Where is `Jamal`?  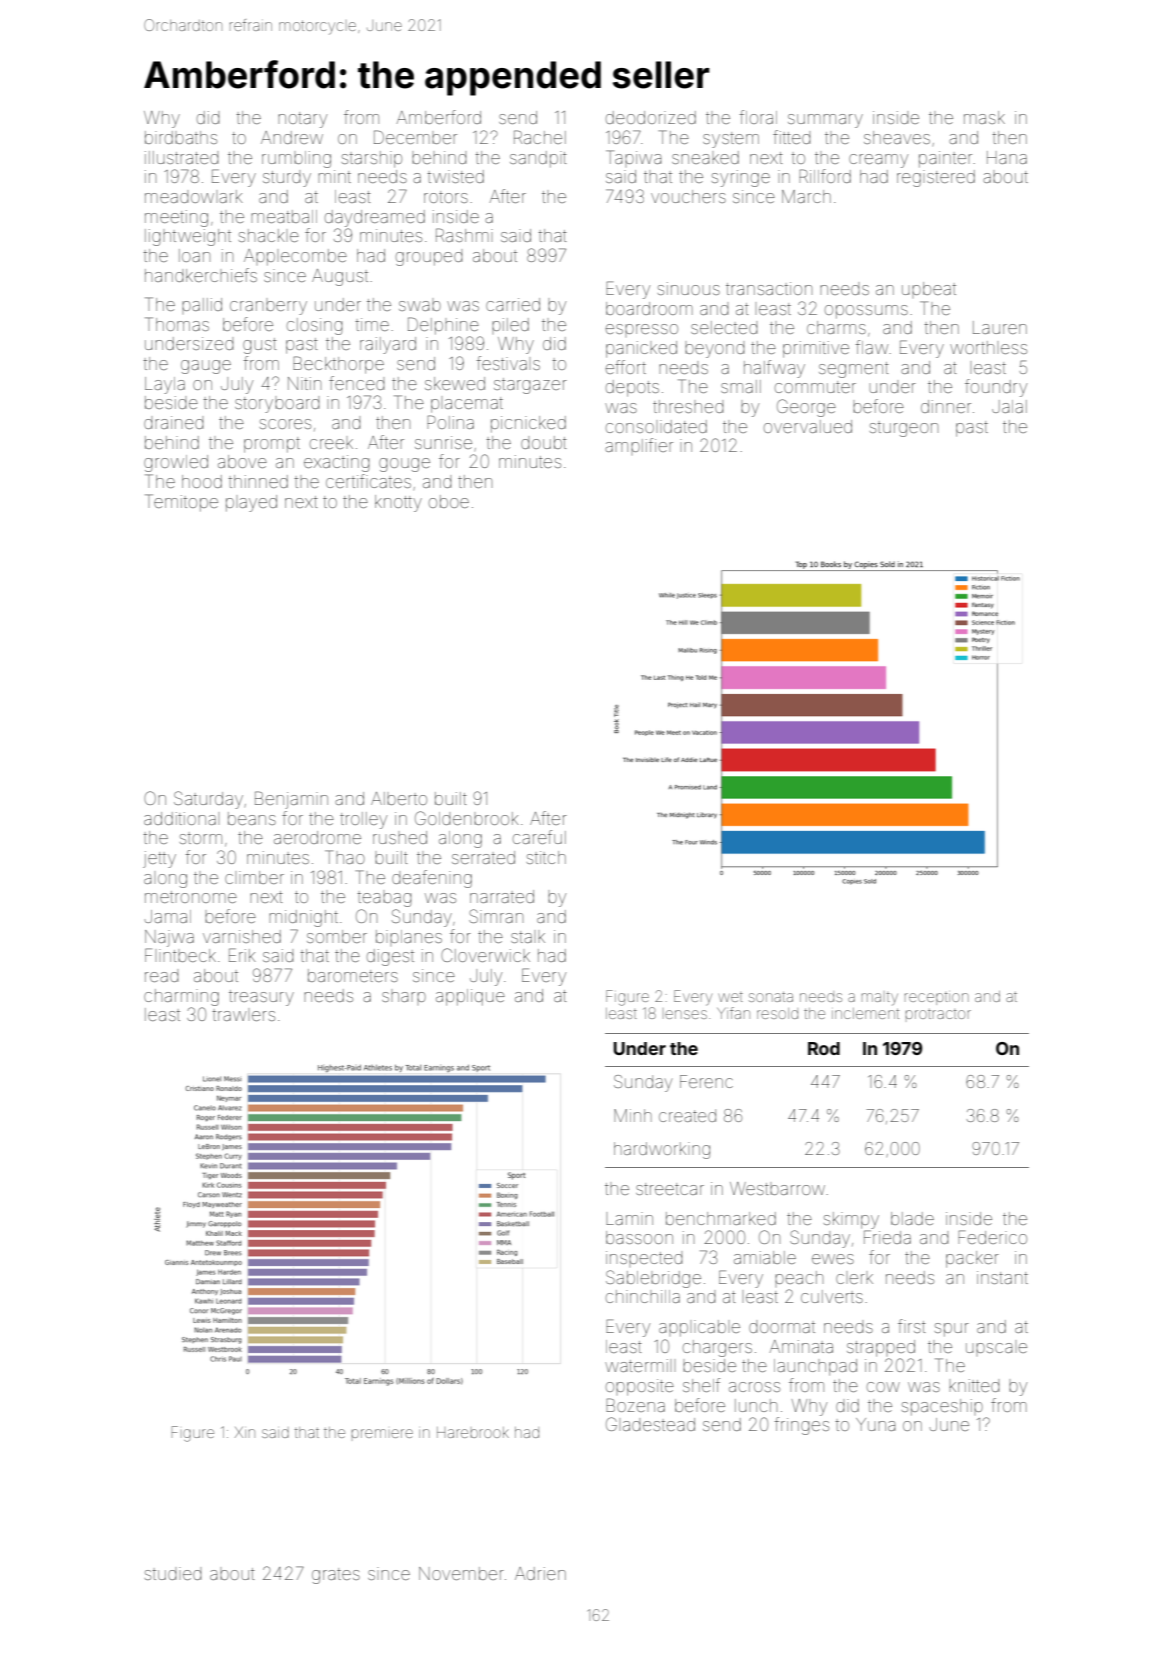 Jamal is located at coordinates (168, 916).
